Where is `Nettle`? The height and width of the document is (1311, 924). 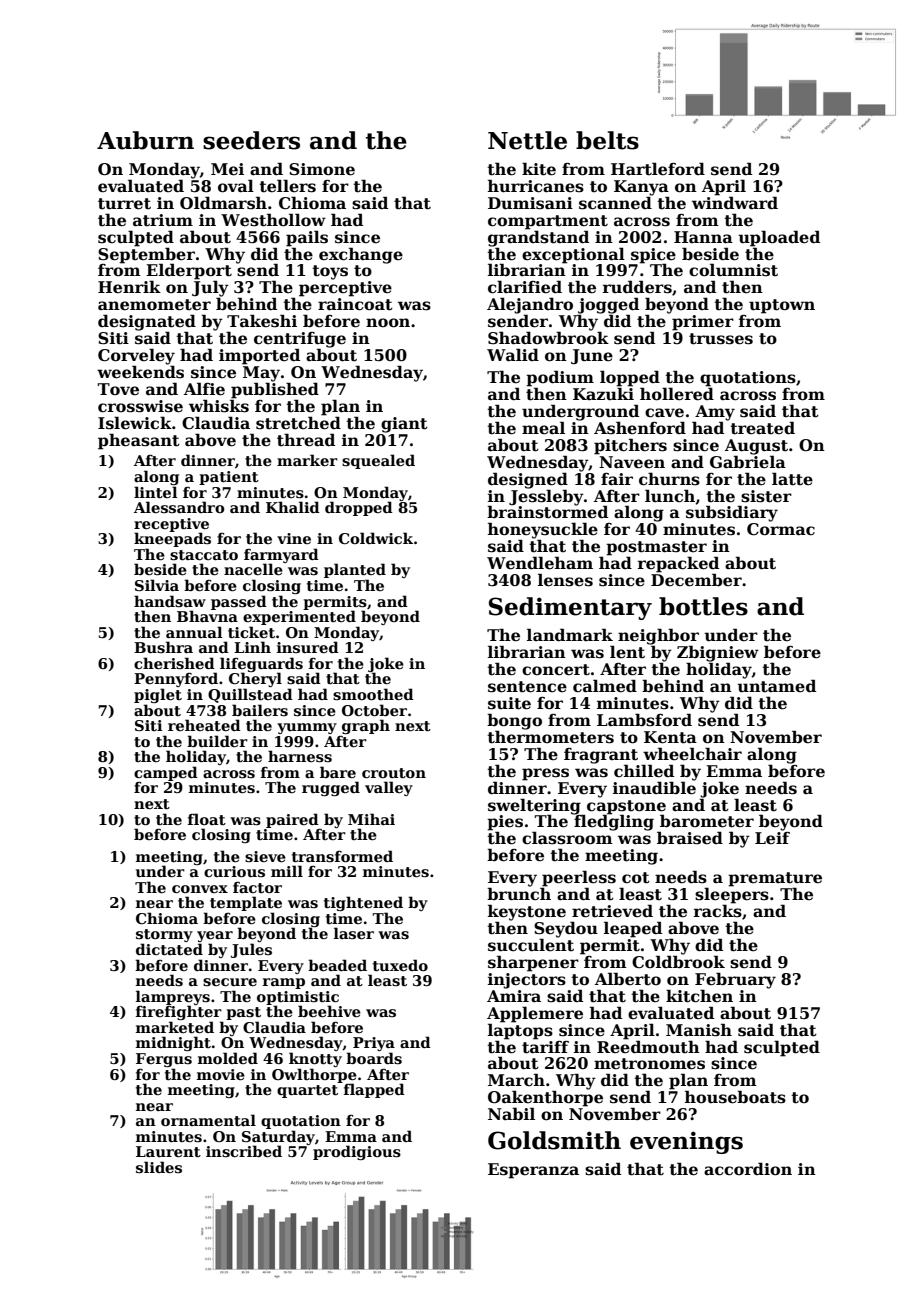
Nettle is located at coordinates (527, 140).
